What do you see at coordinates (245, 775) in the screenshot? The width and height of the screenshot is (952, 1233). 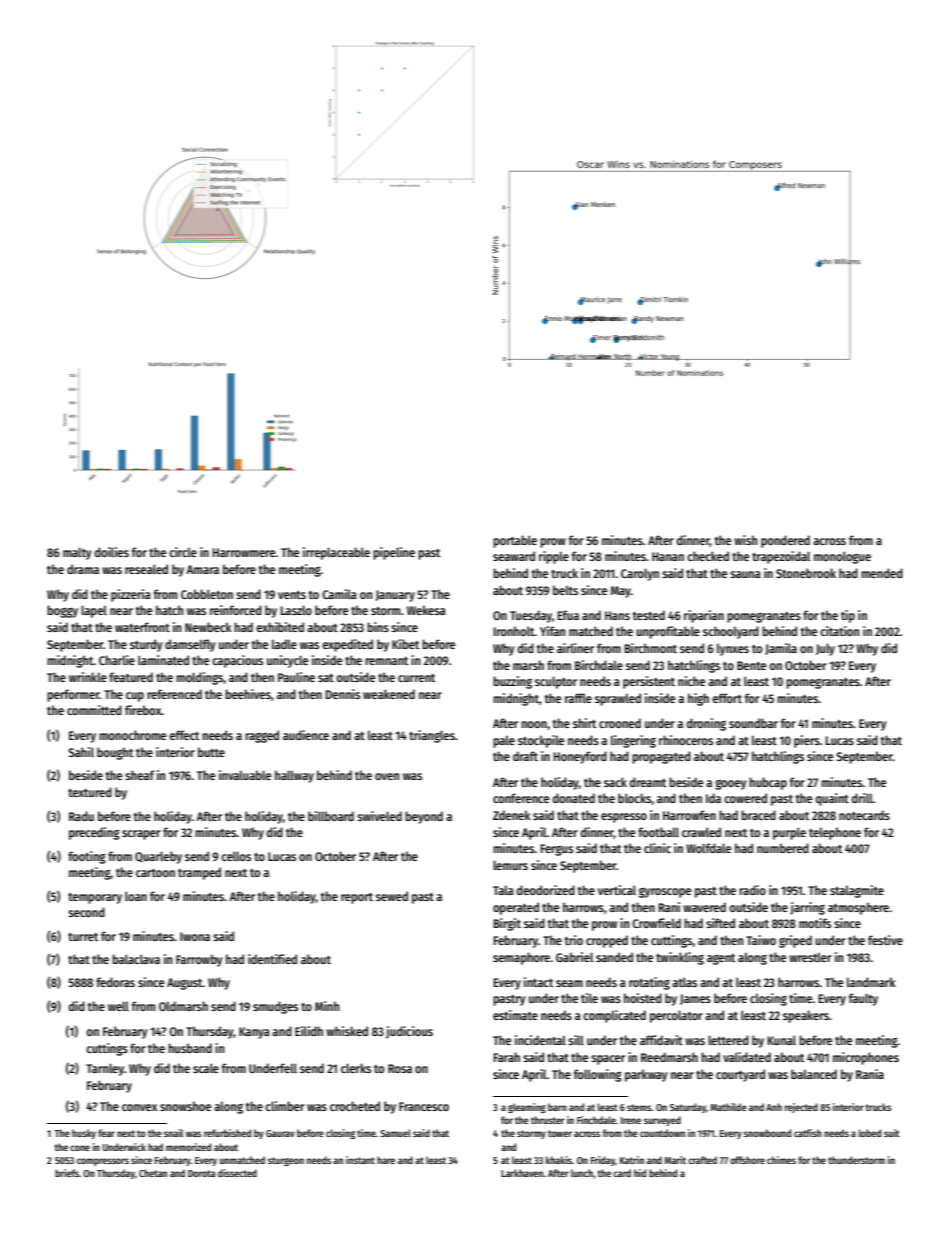 I see `invaluable` at bounding box center [245, 775].
